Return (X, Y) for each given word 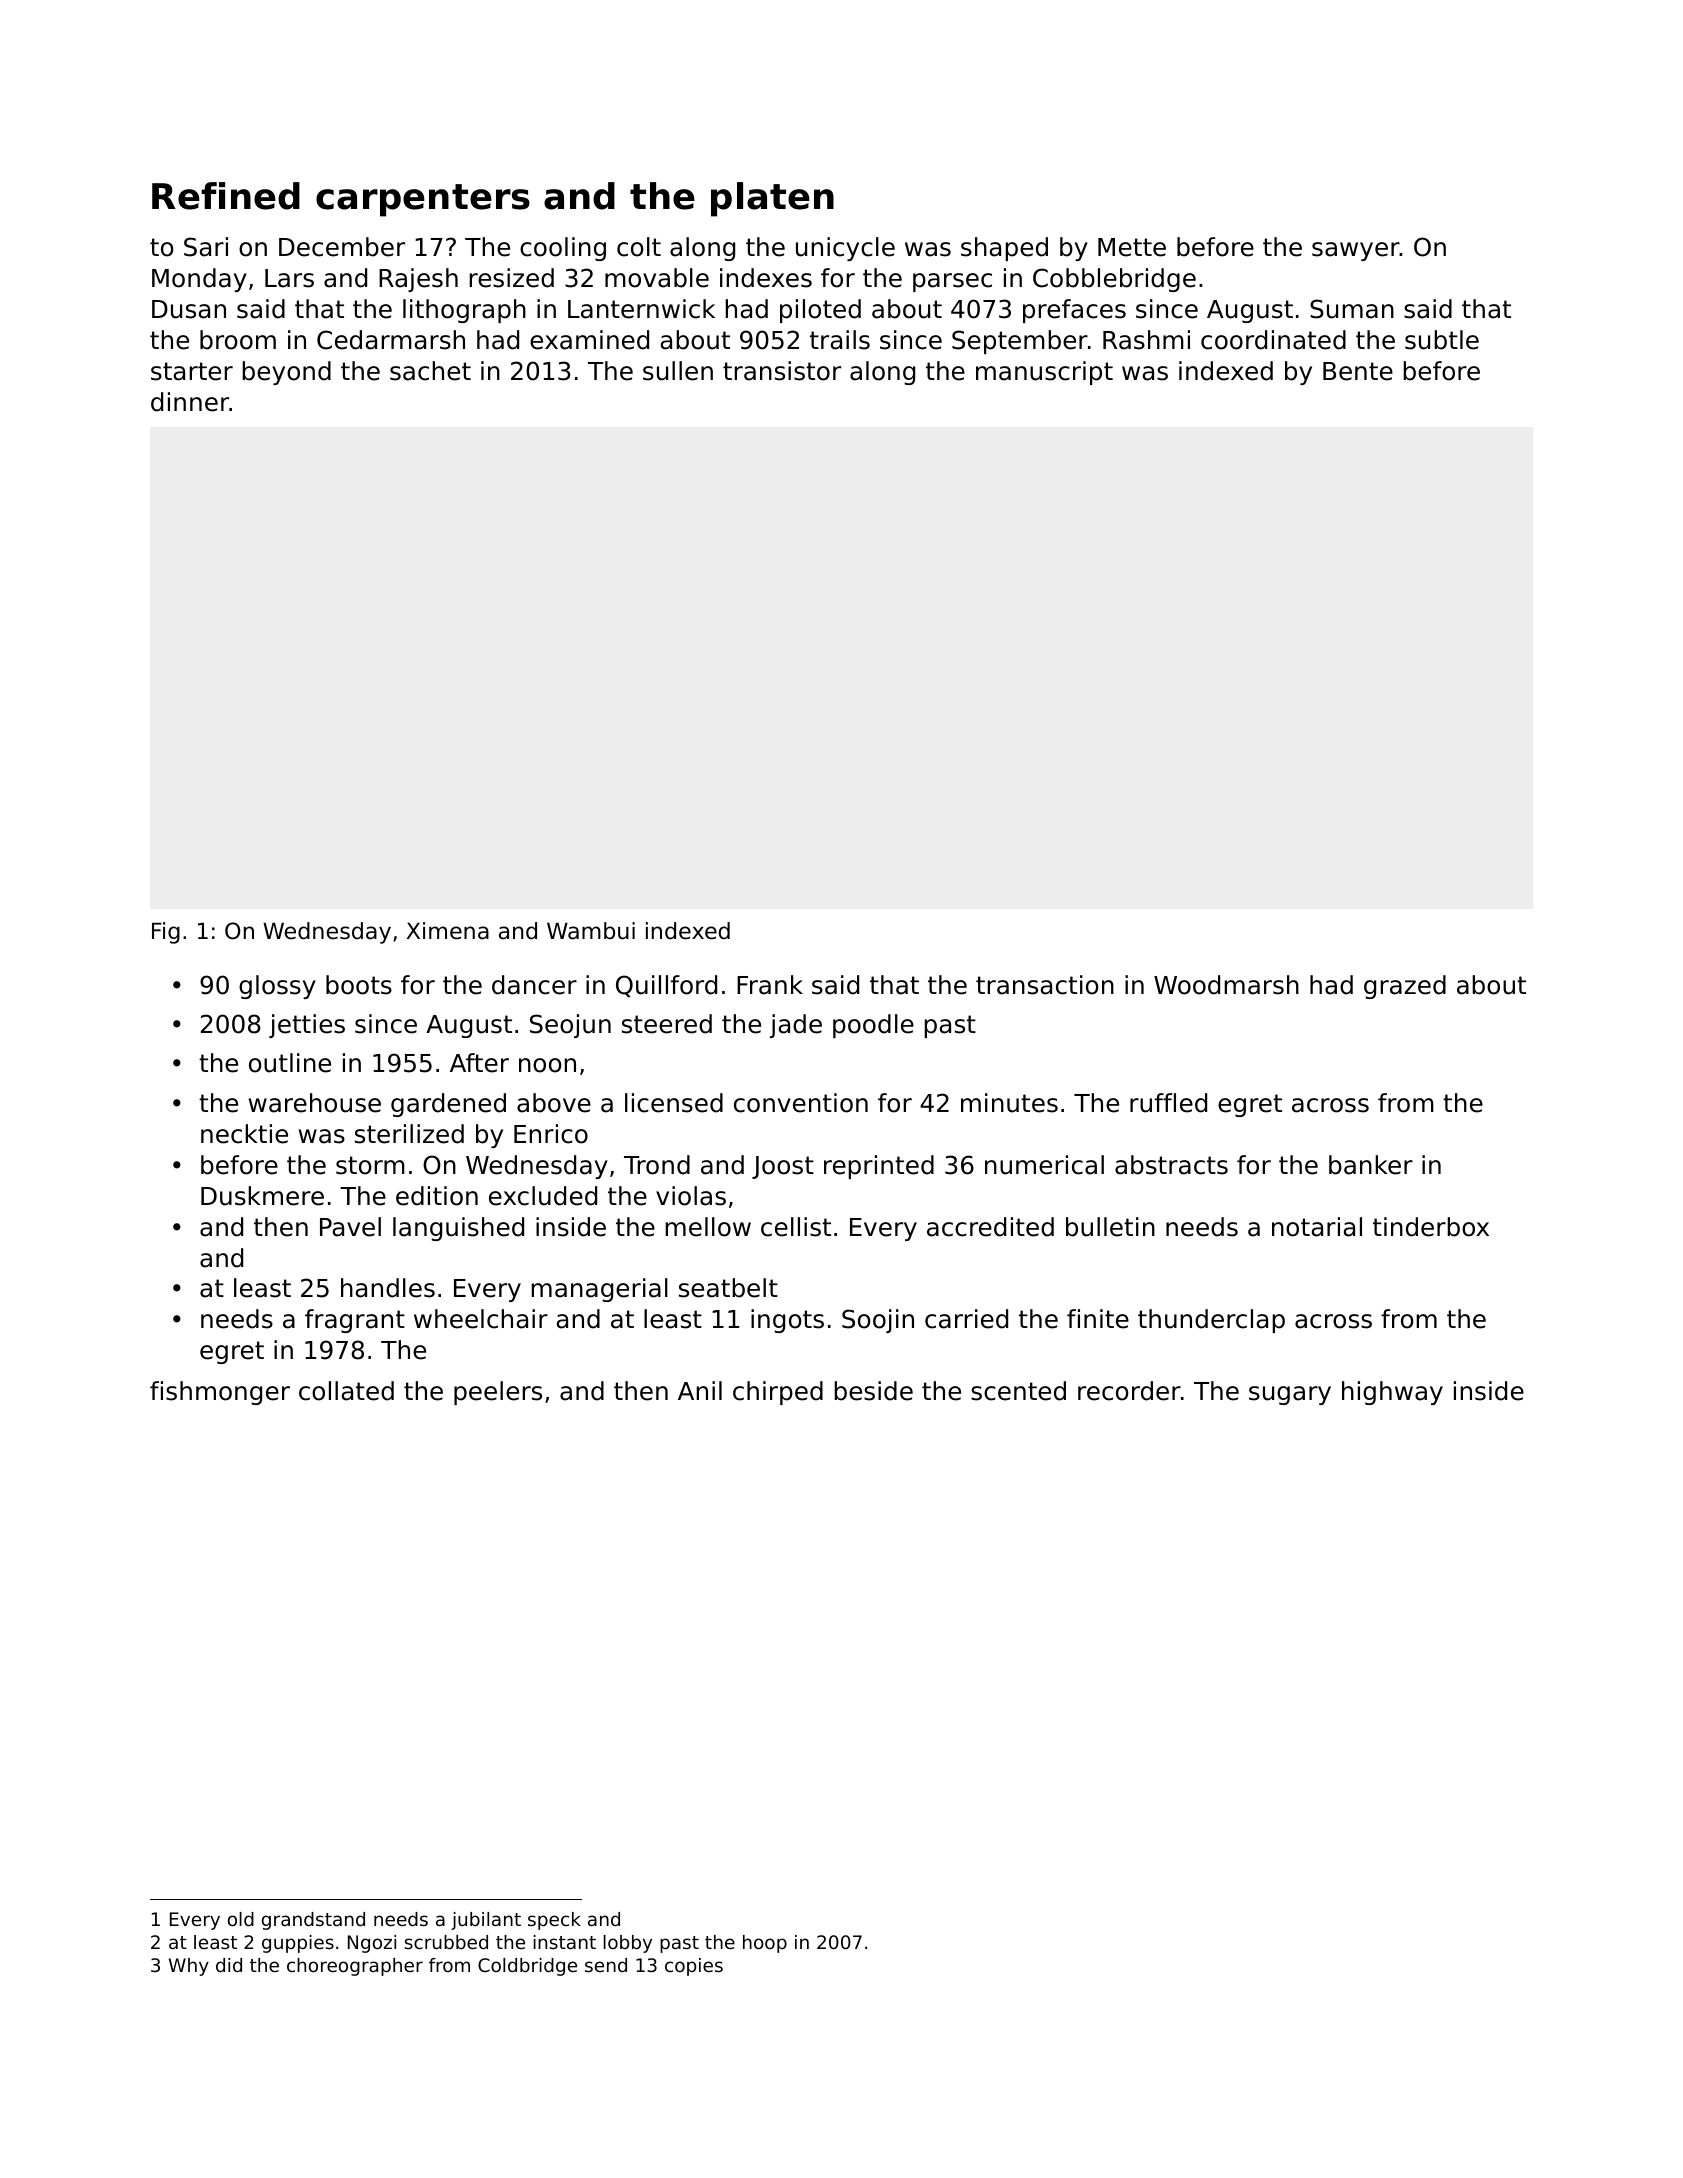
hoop (765, 1944)
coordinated (1273, 340)
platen (772, 199)
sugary (1290, 1395)
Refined (226, 196)
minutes (1009, 1103)
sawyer (1356, 251)
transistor (782, 371)
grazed (1405, 987)
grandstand (313, 1921)
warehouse (315, 1103)
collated (346, 1391)
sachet (430, 371)
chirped (778, 1393)
